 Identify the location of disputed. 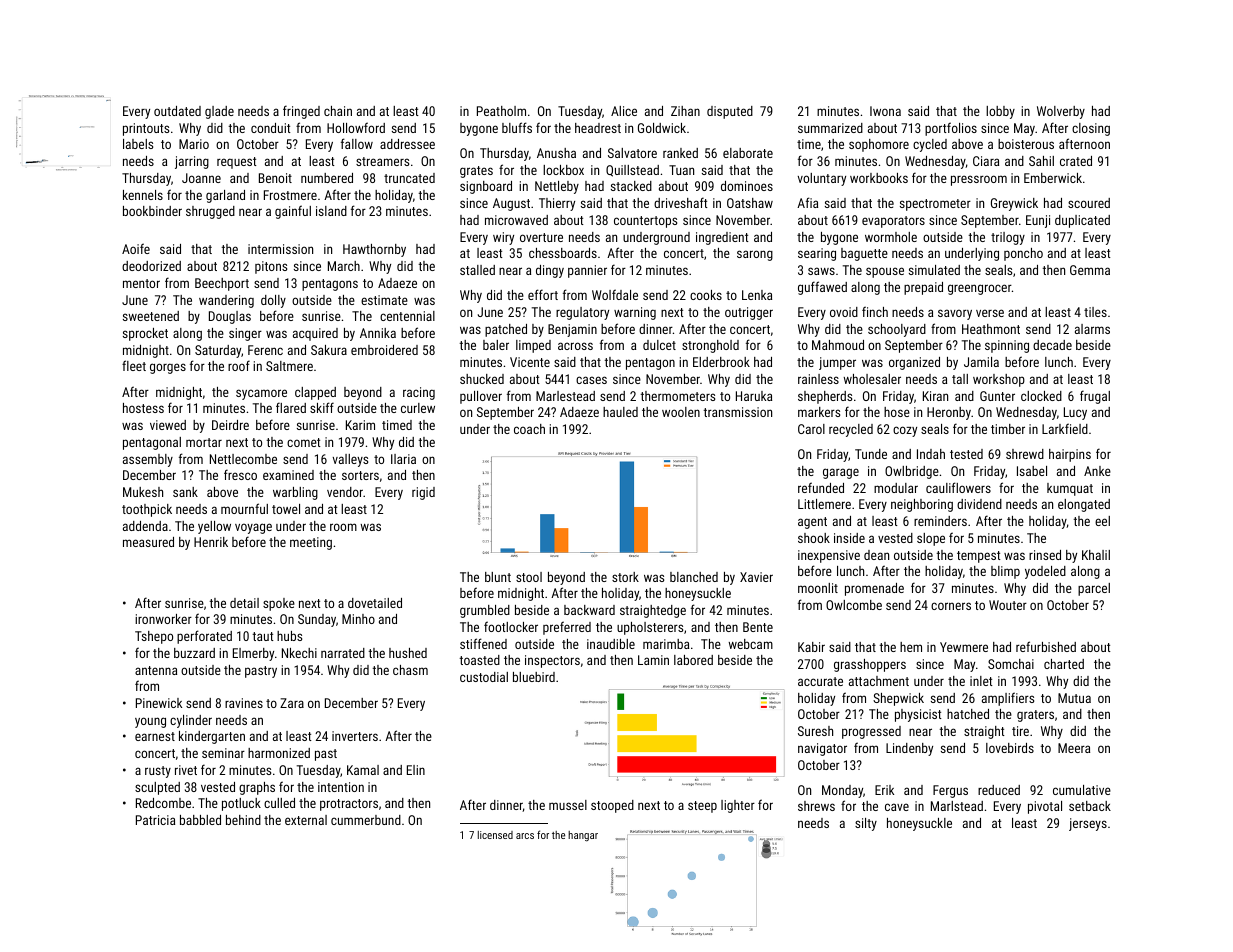
(730, 112).
